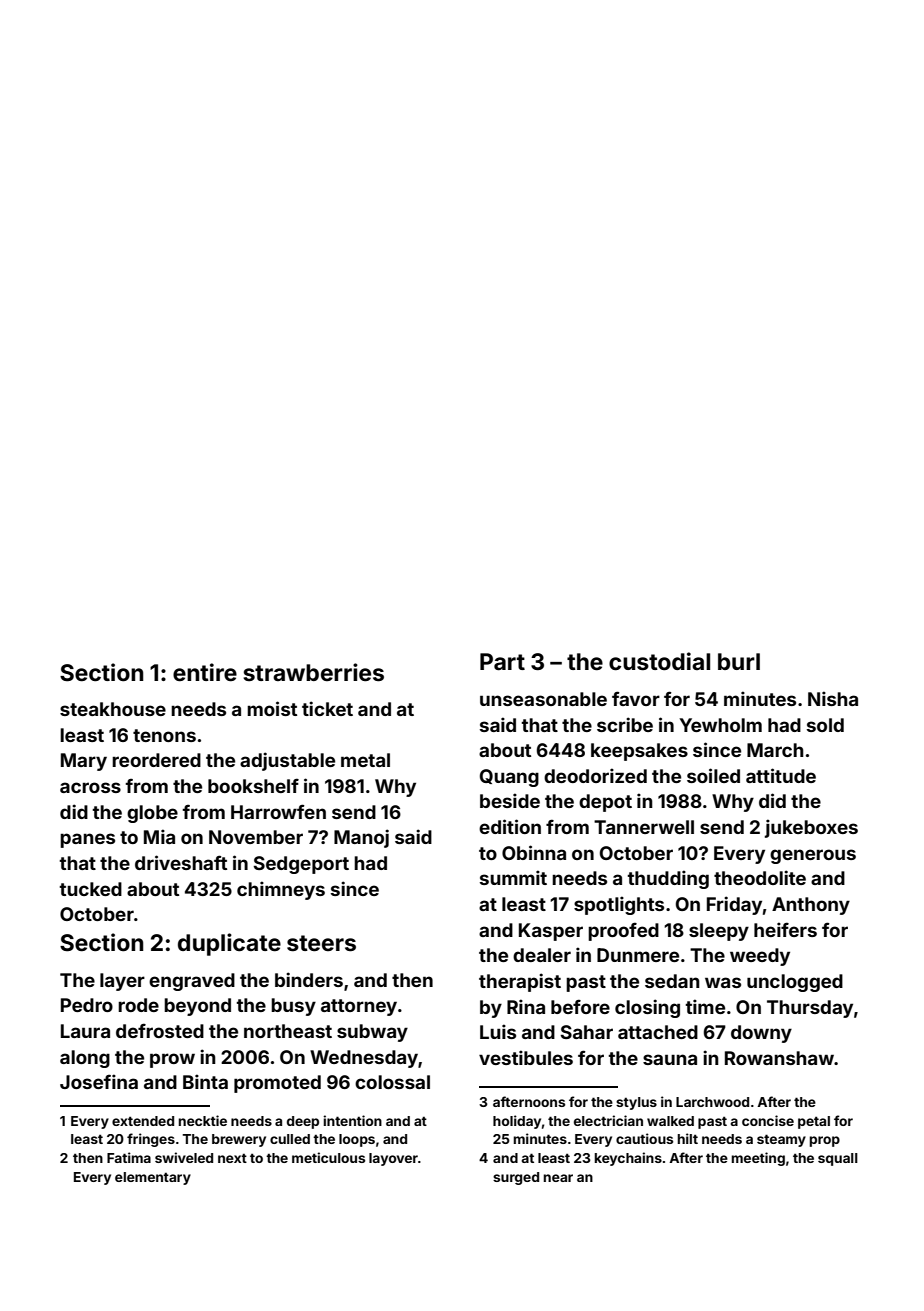 The image size is (924, 1311). What do you see at coordinates (509, 778) in the page?
I see `Quang` at bounding box center [509, 778].
